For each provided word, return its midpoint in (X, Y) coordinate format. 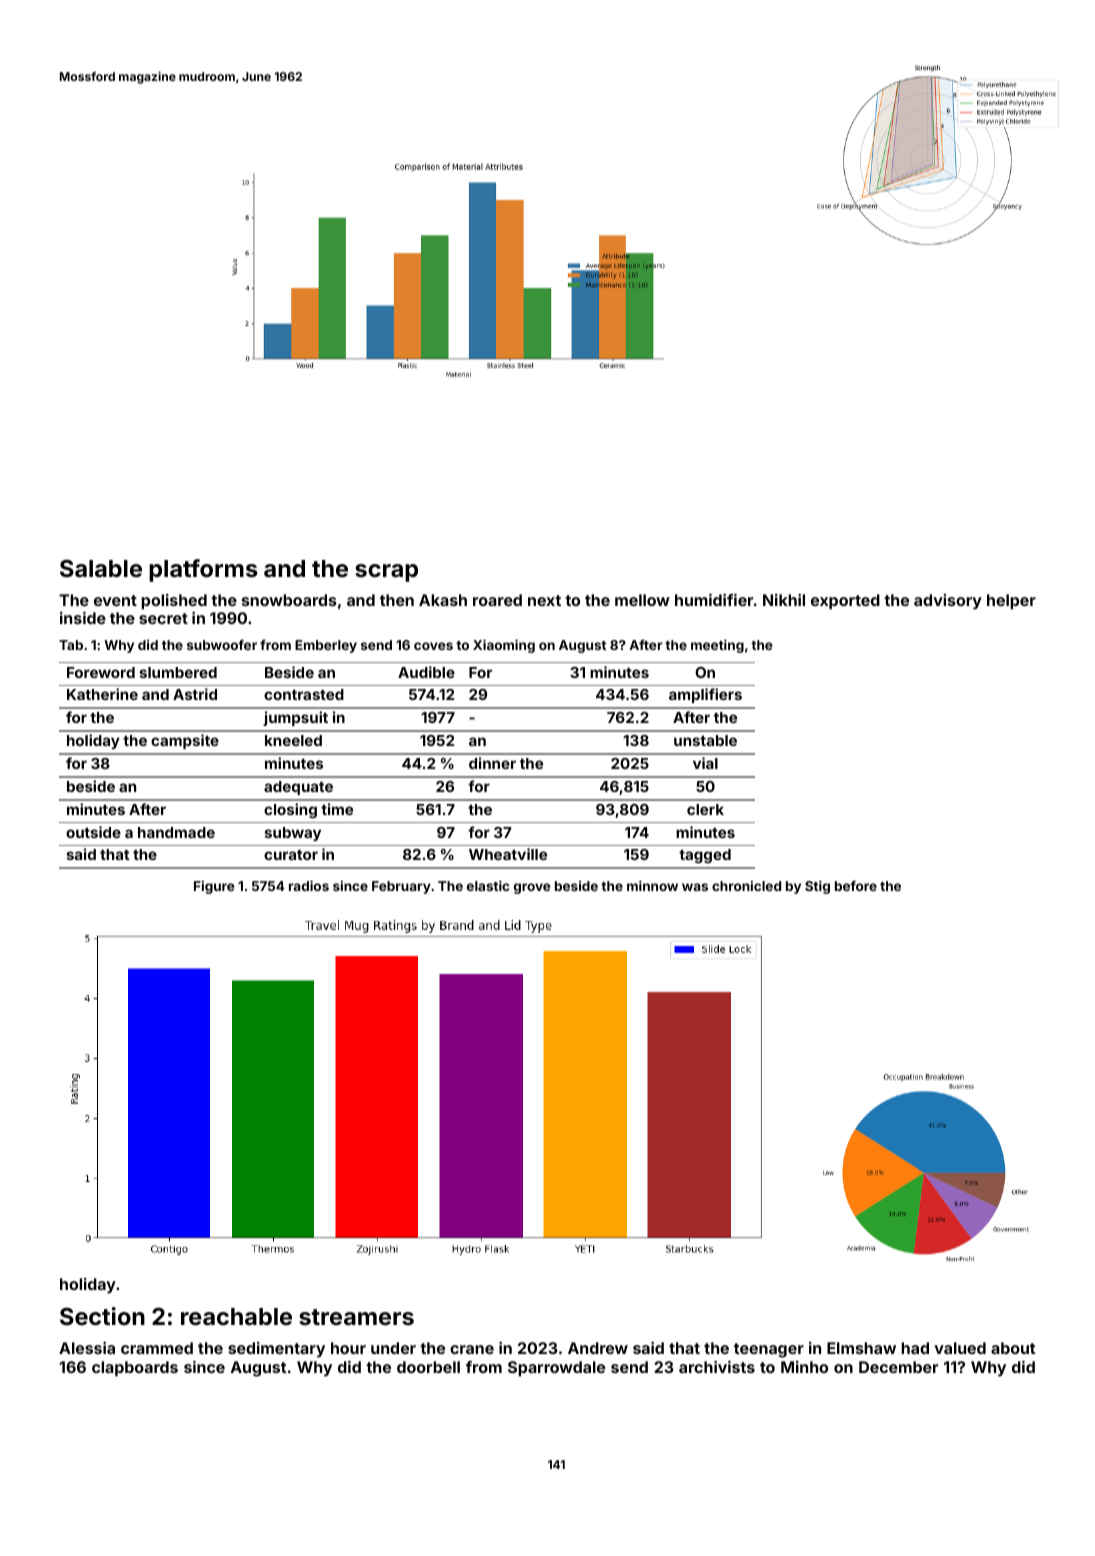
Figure (214, 887)
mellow (642, 600)
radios (309, 885)
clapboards (135, 1369)
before (856, 885)
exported (845, 602)
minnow (652, 885)
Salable (101, 568)
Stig (817, 887)
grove (532, 888)
